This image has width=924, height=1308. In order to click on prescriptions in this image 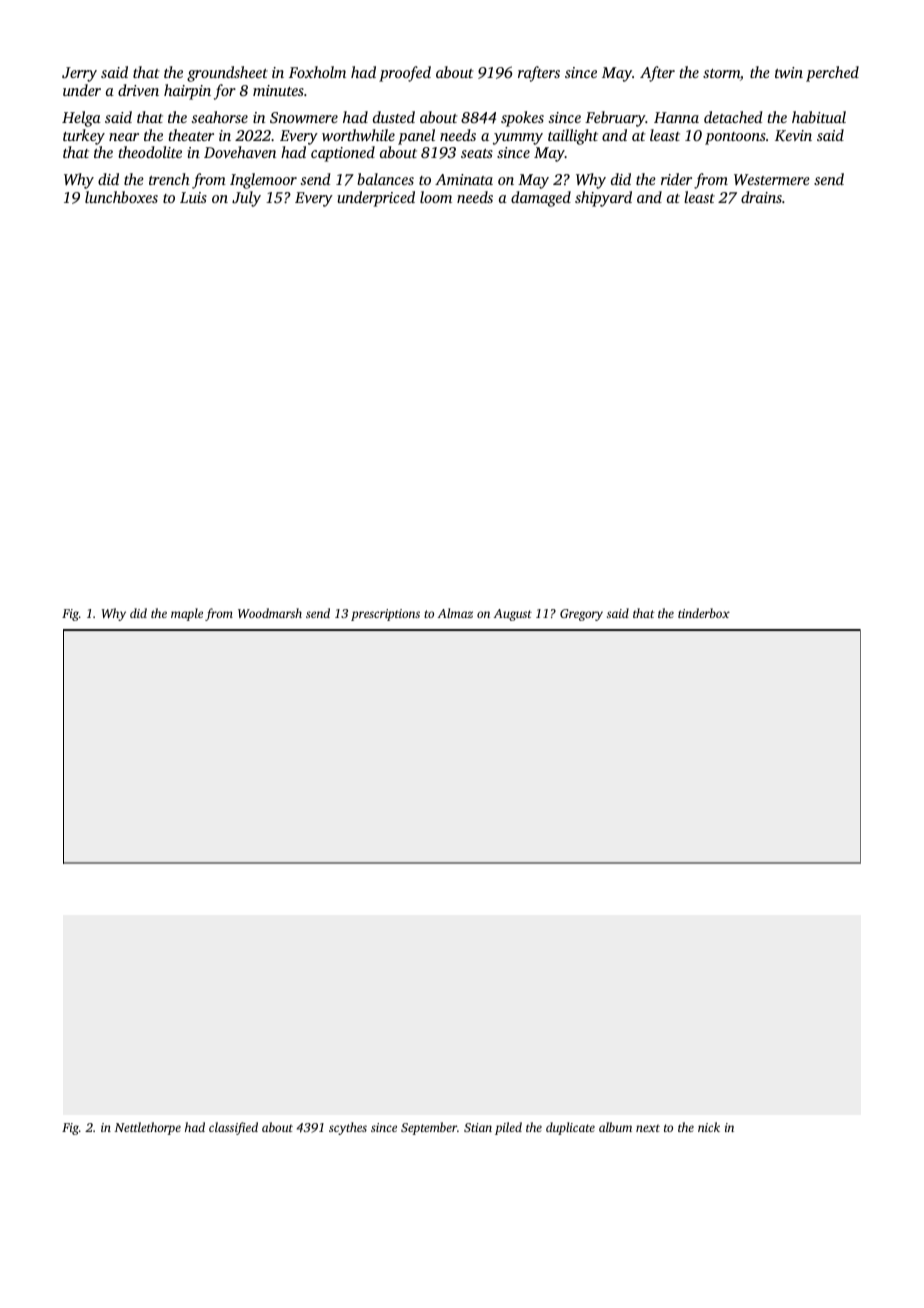, I will do `click(385, 615)`.
